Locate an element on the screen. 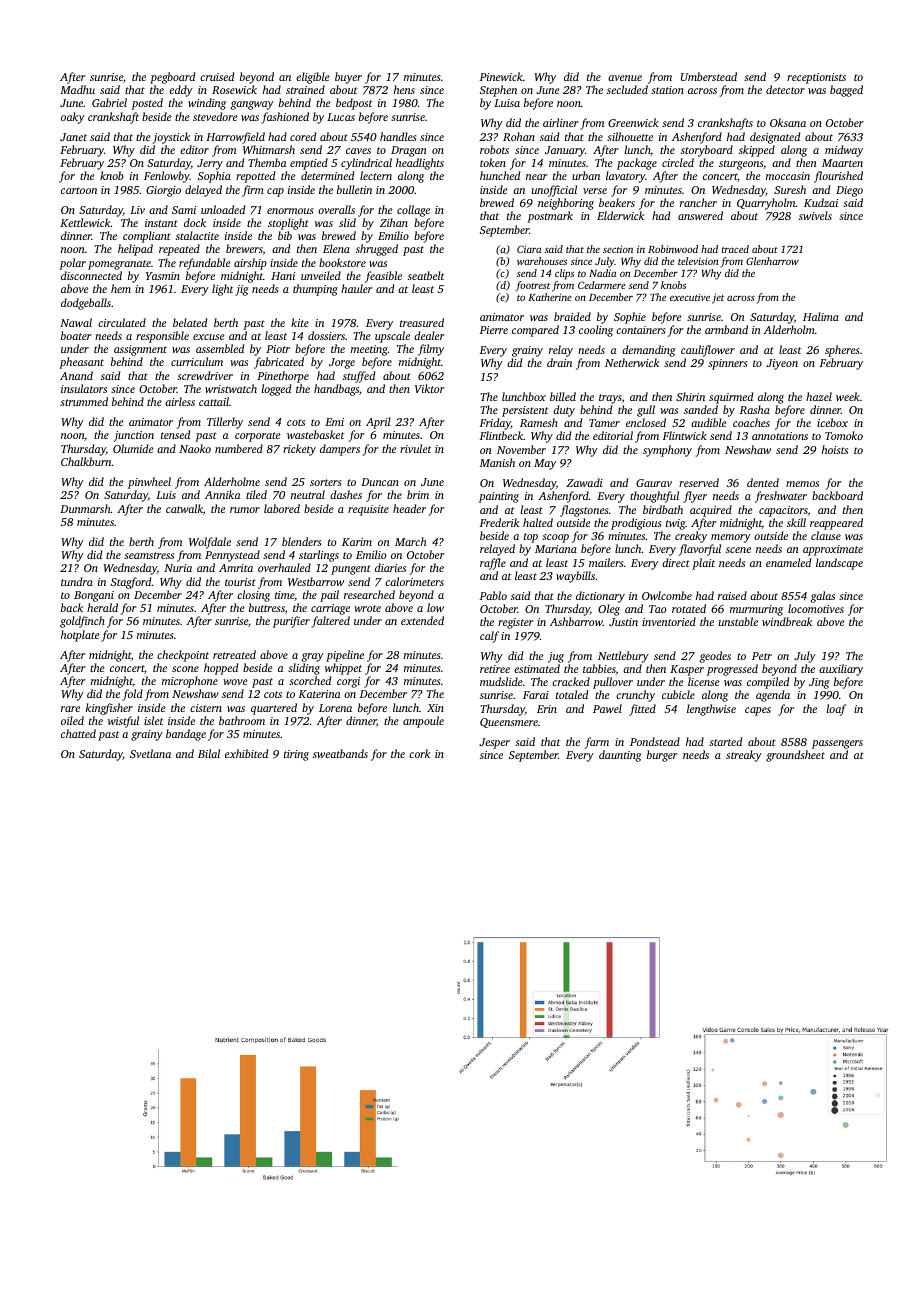  Janet is located at coordinates (73, 137).
